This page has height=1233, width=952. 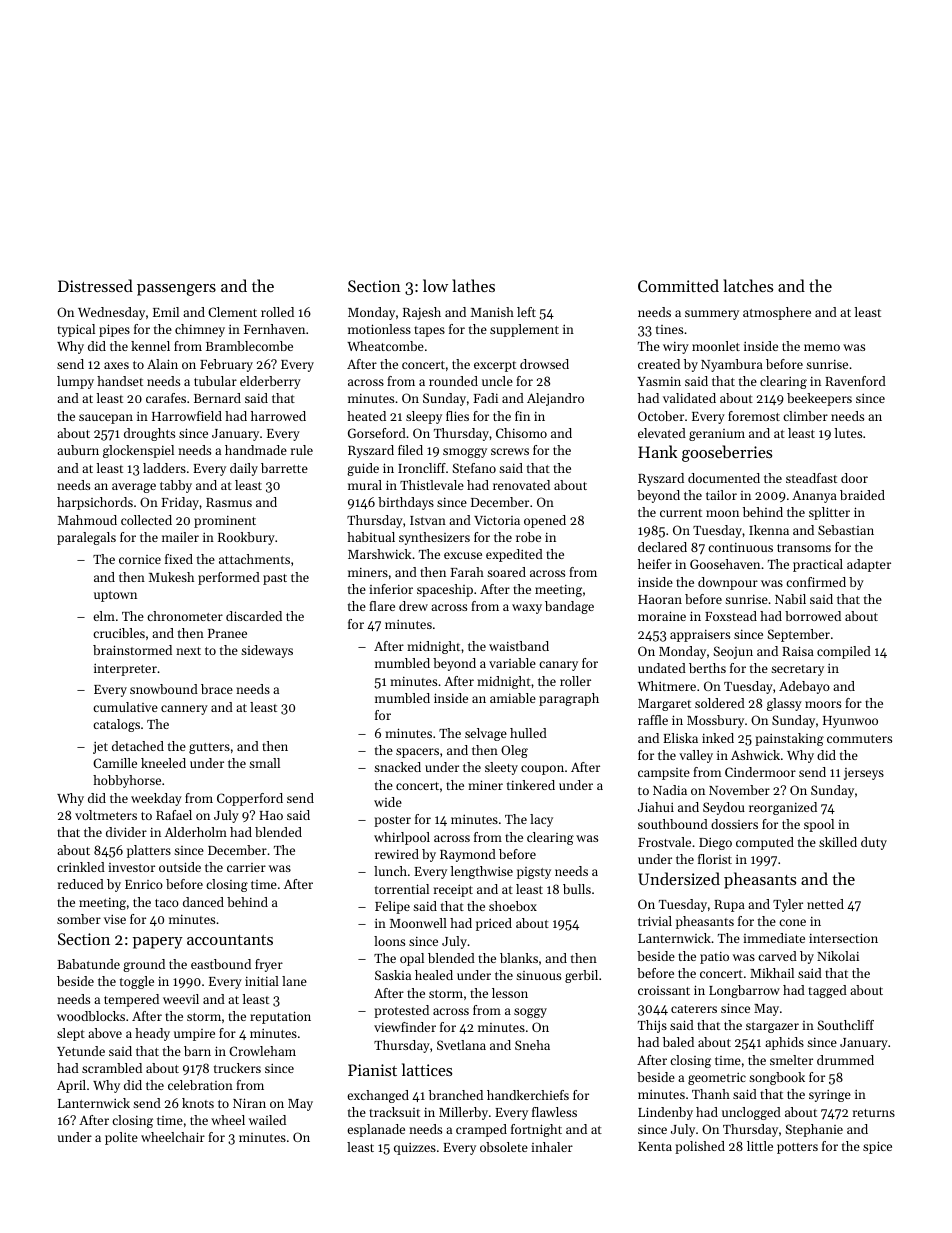 I want to click on opal, so click(x=412, y=959).
